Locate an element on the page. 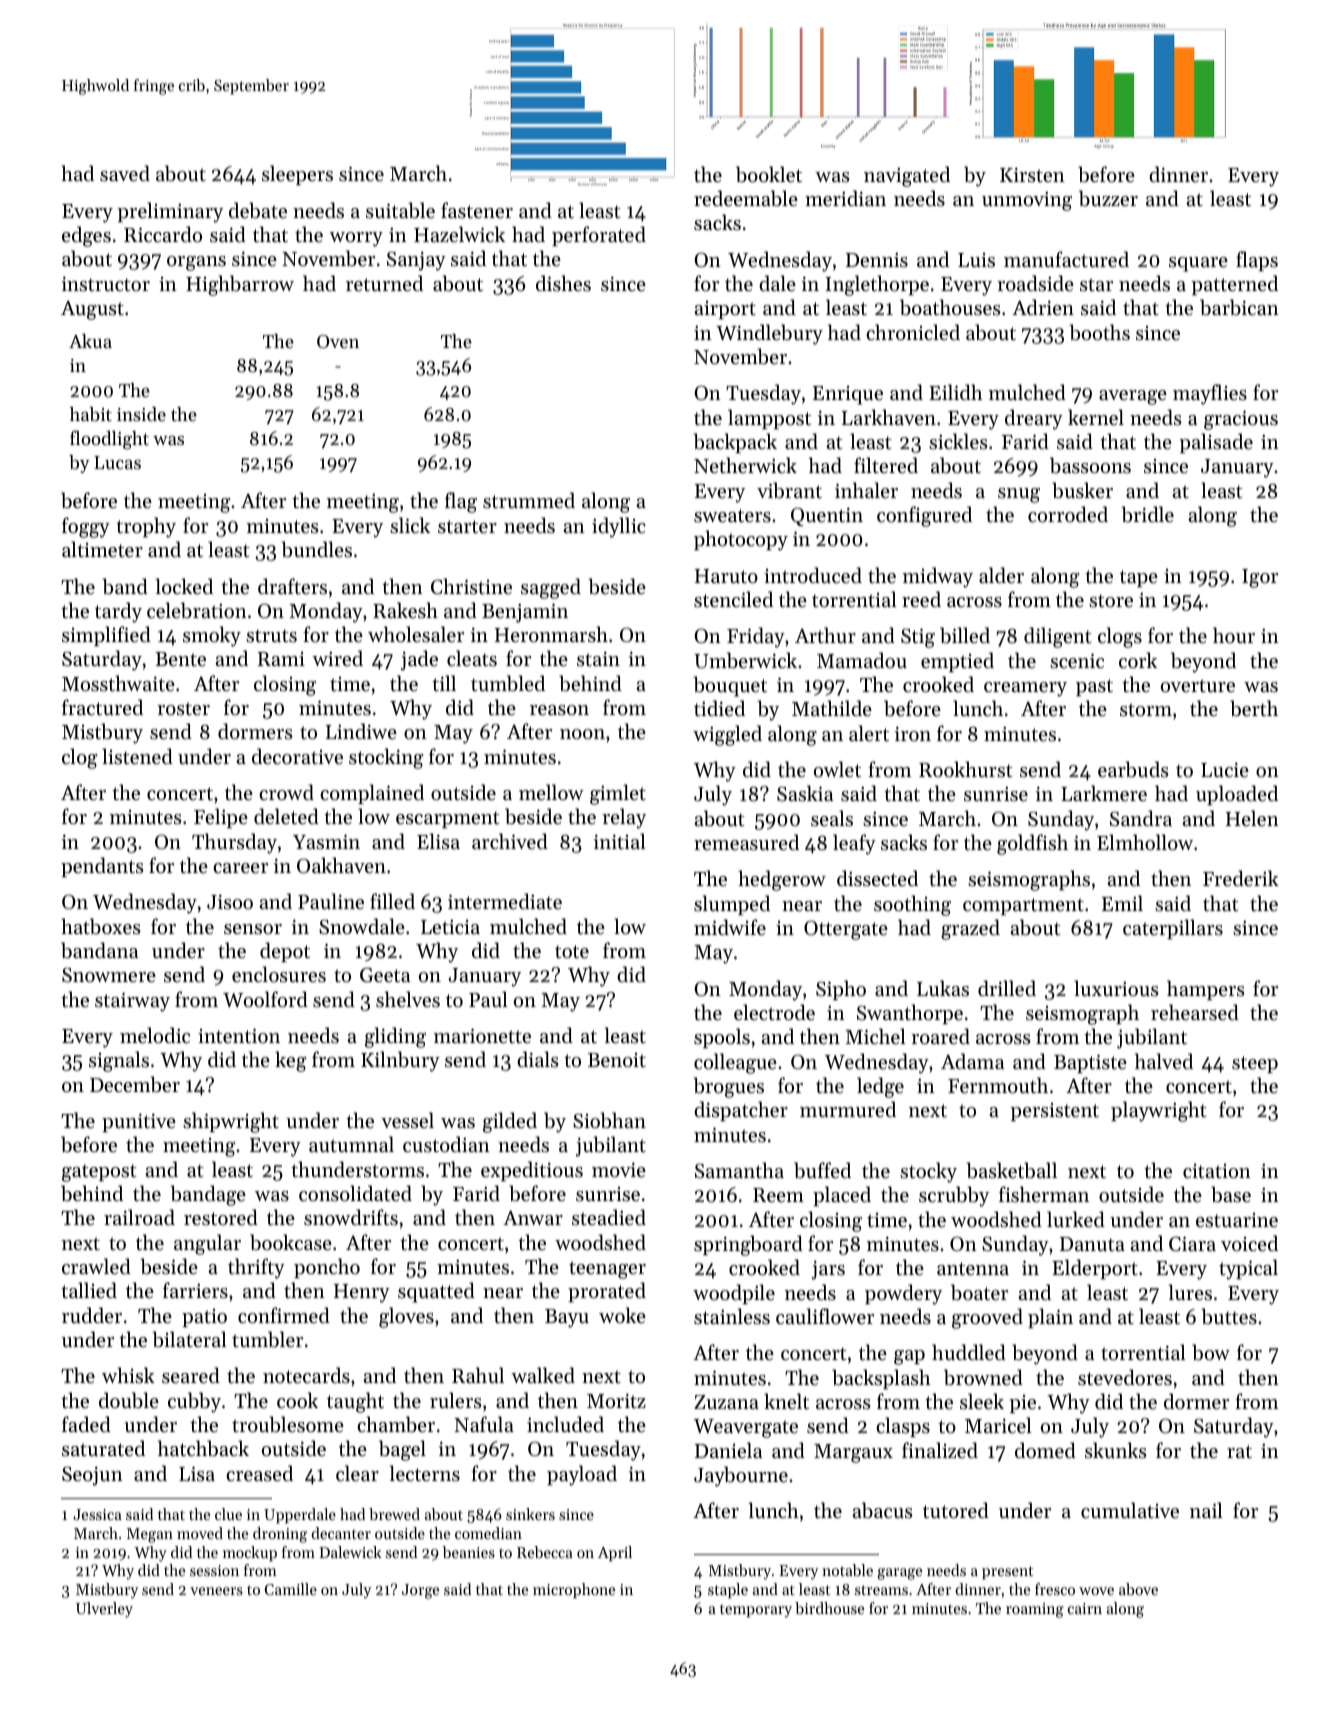  listened is located at coordinates (137, 756).
